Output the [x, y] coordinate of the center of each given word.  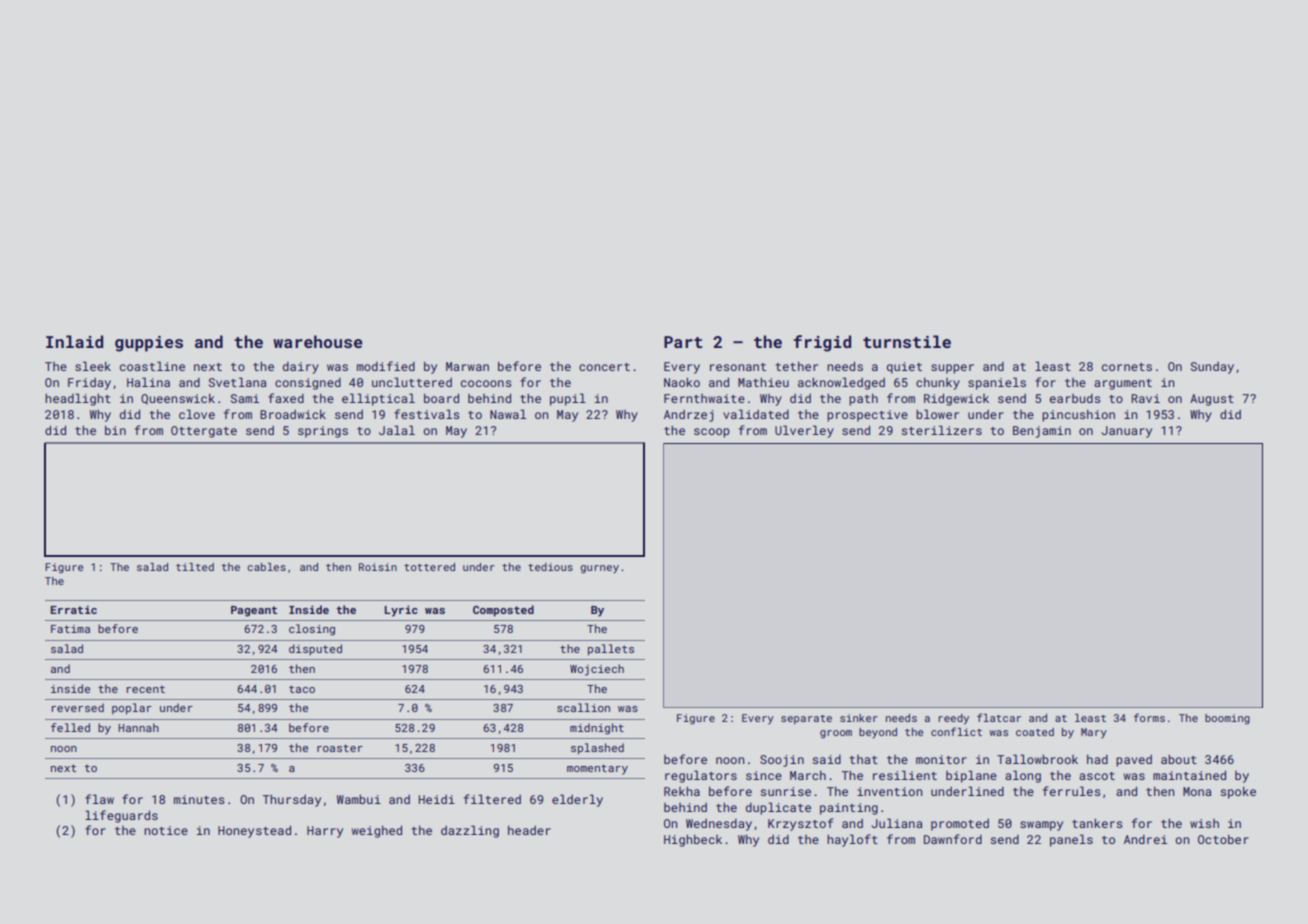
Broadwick [293, 414]
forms [1149, 717]
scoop [712, 433]
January [1127, 432]
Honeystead [254, 832]
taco [302, 689]
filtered [492, 799]
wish [1204, 823]
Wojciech [597, 670]
